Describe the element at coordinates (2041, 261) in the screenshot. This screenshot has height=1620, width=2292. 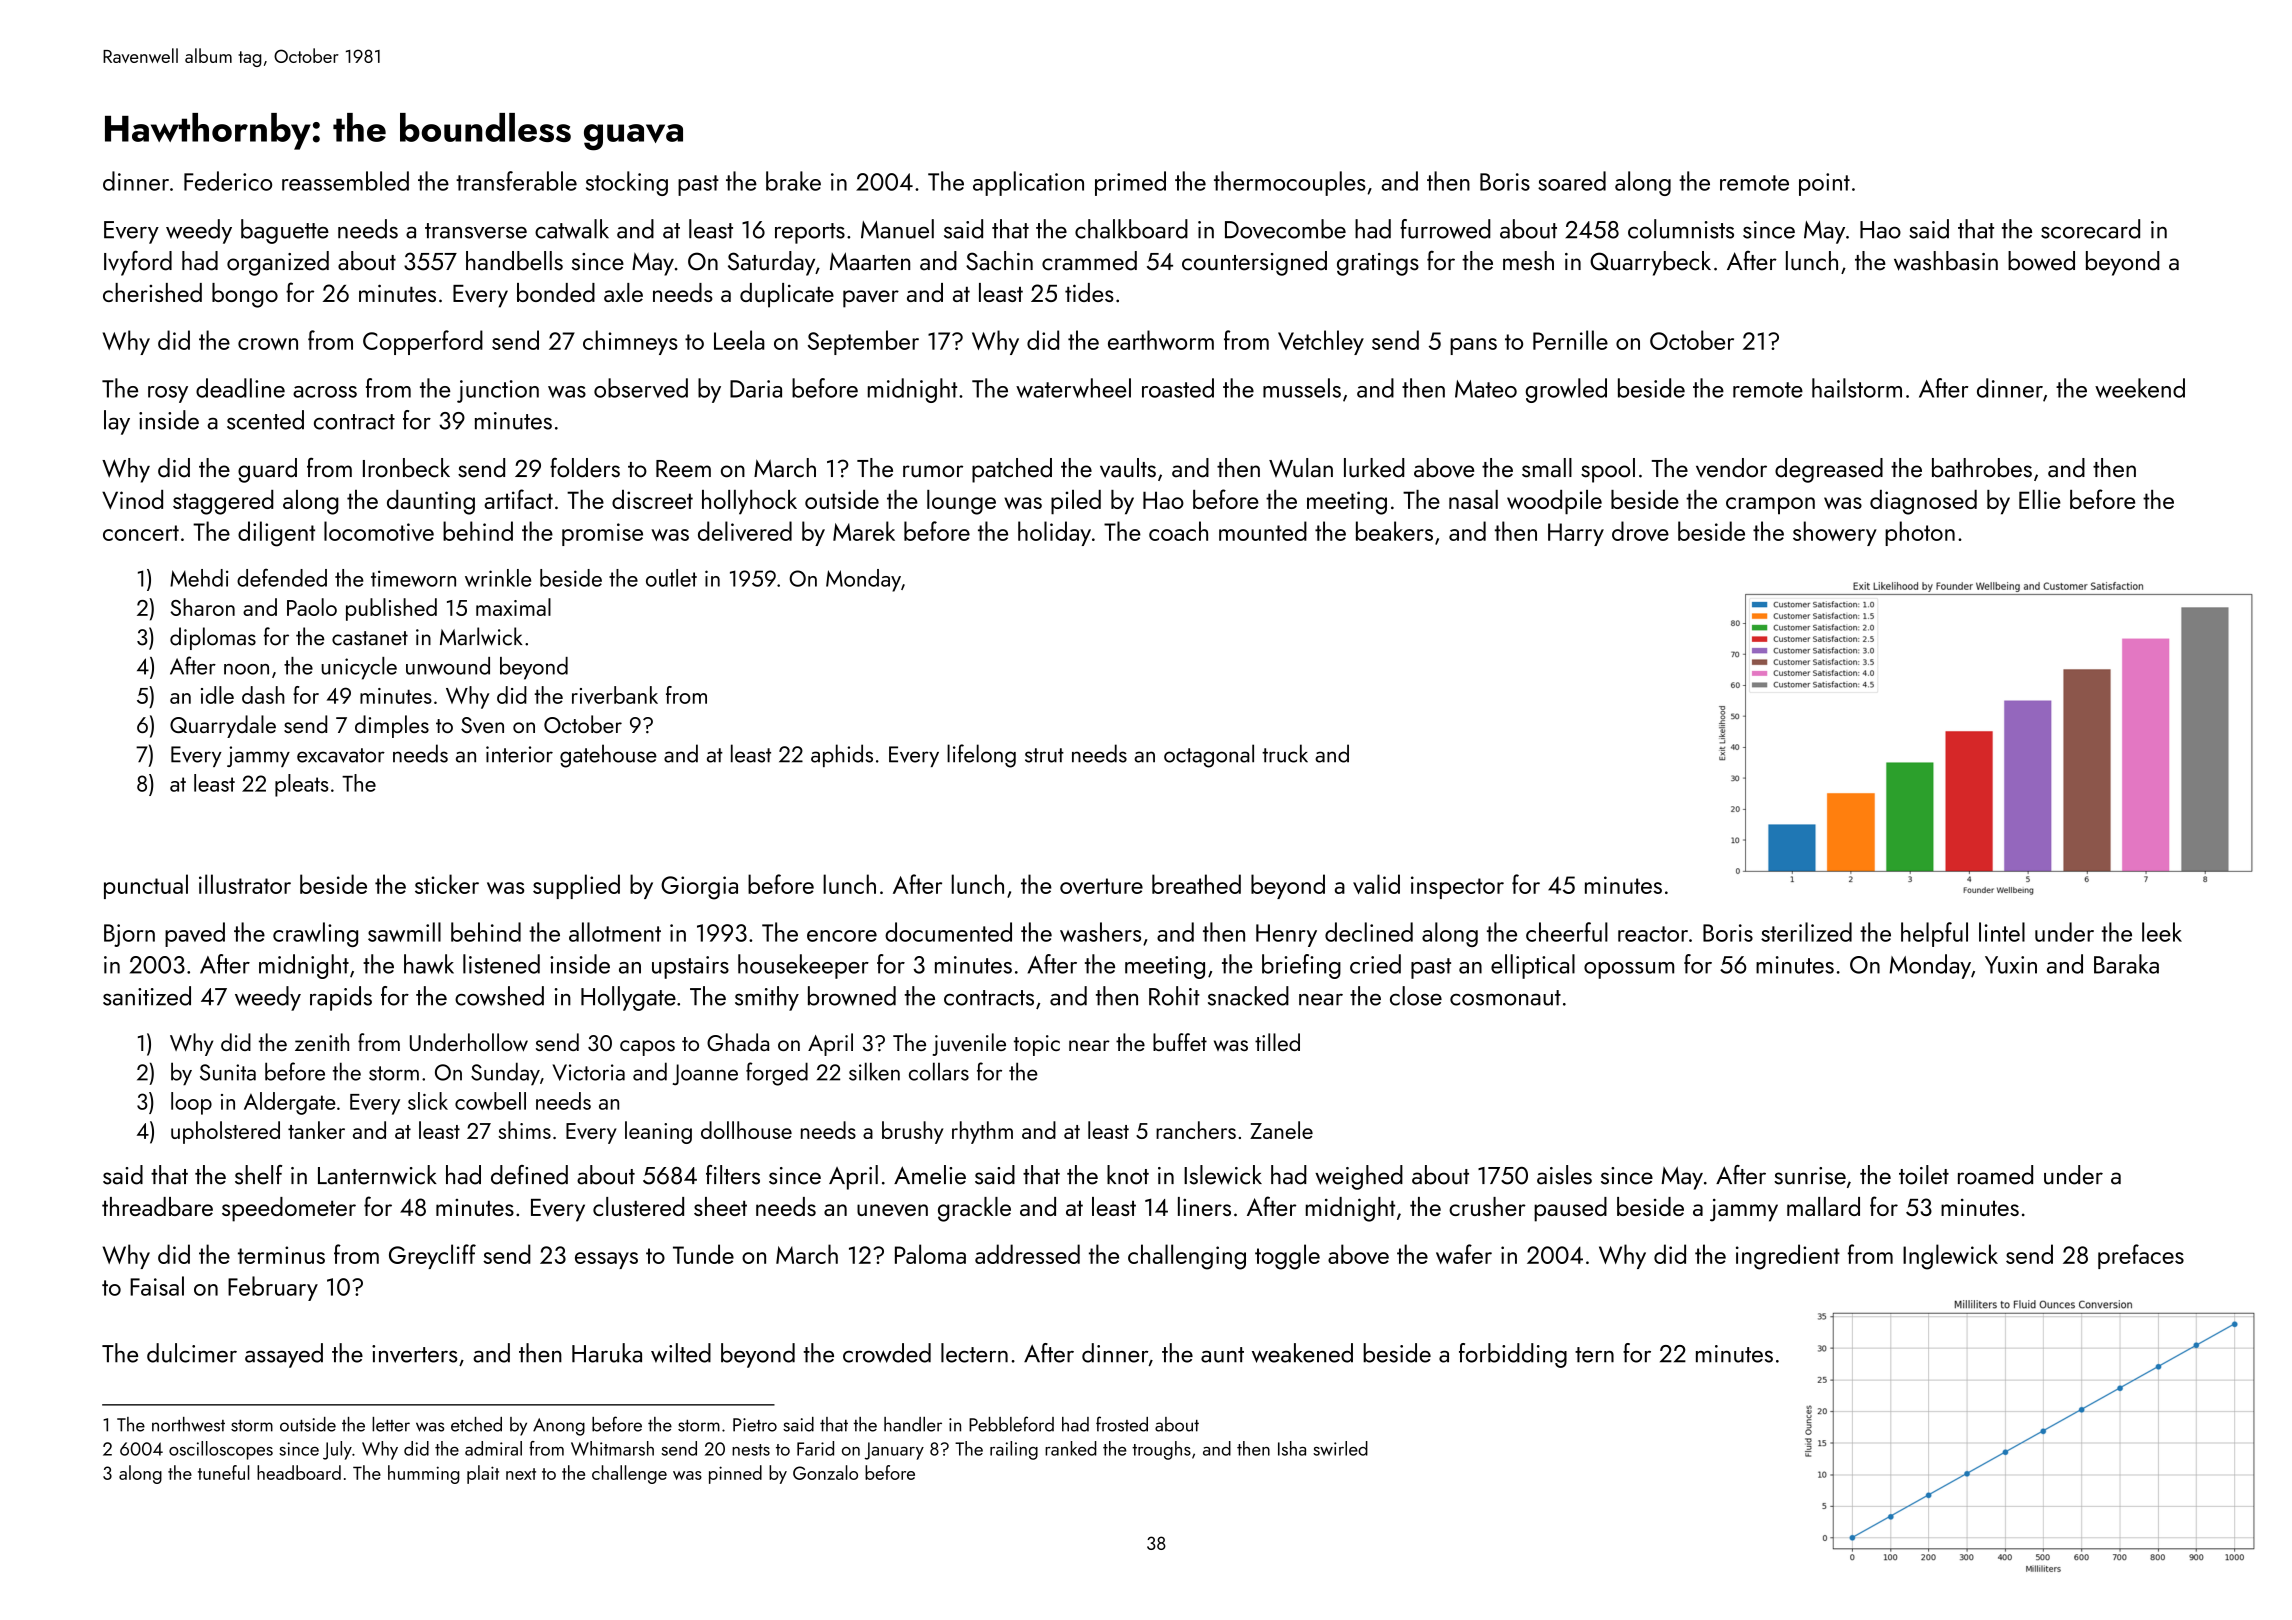
I see `bowed` at that location.
